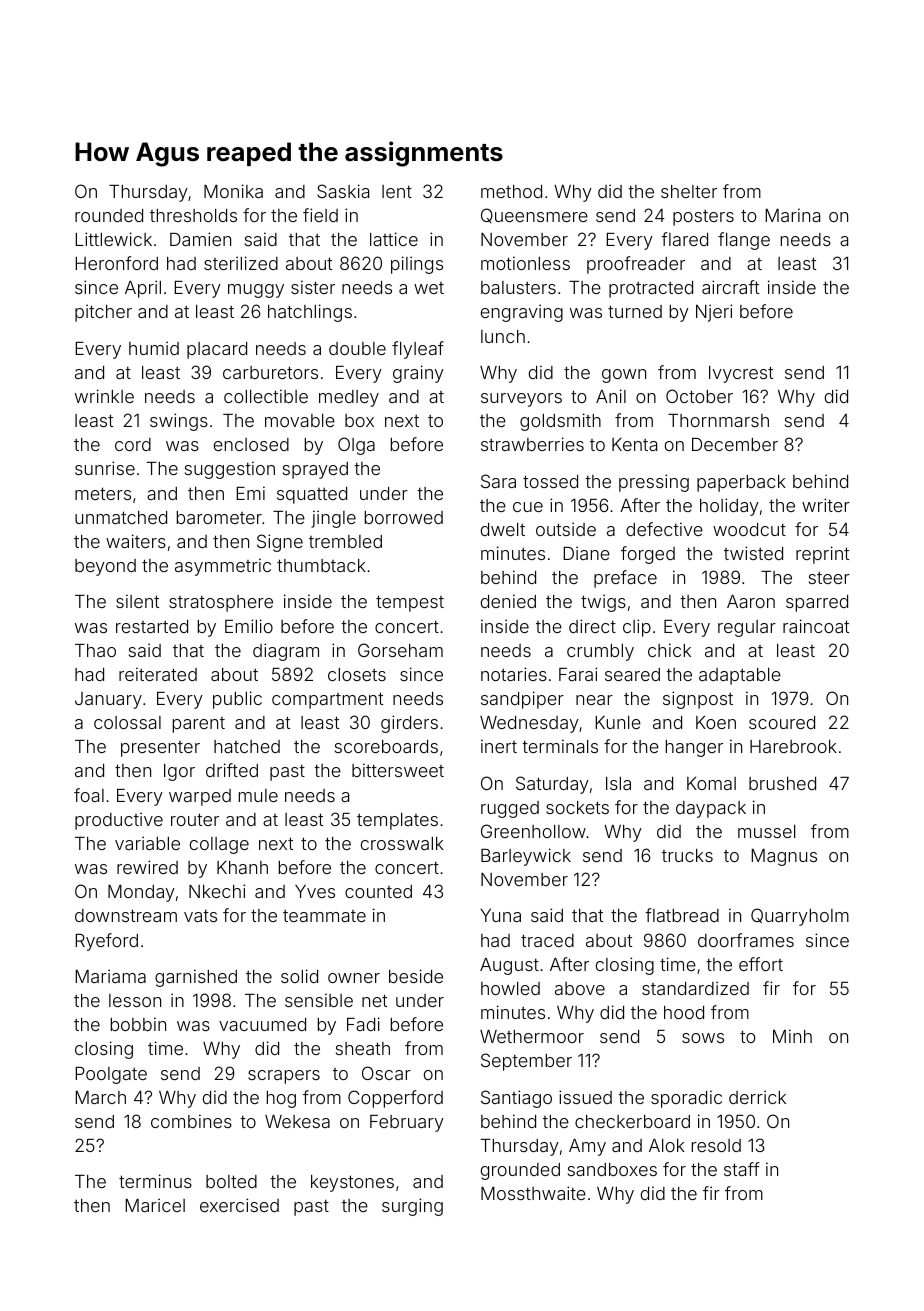  I want to click on rugged, so click(510, 809).
